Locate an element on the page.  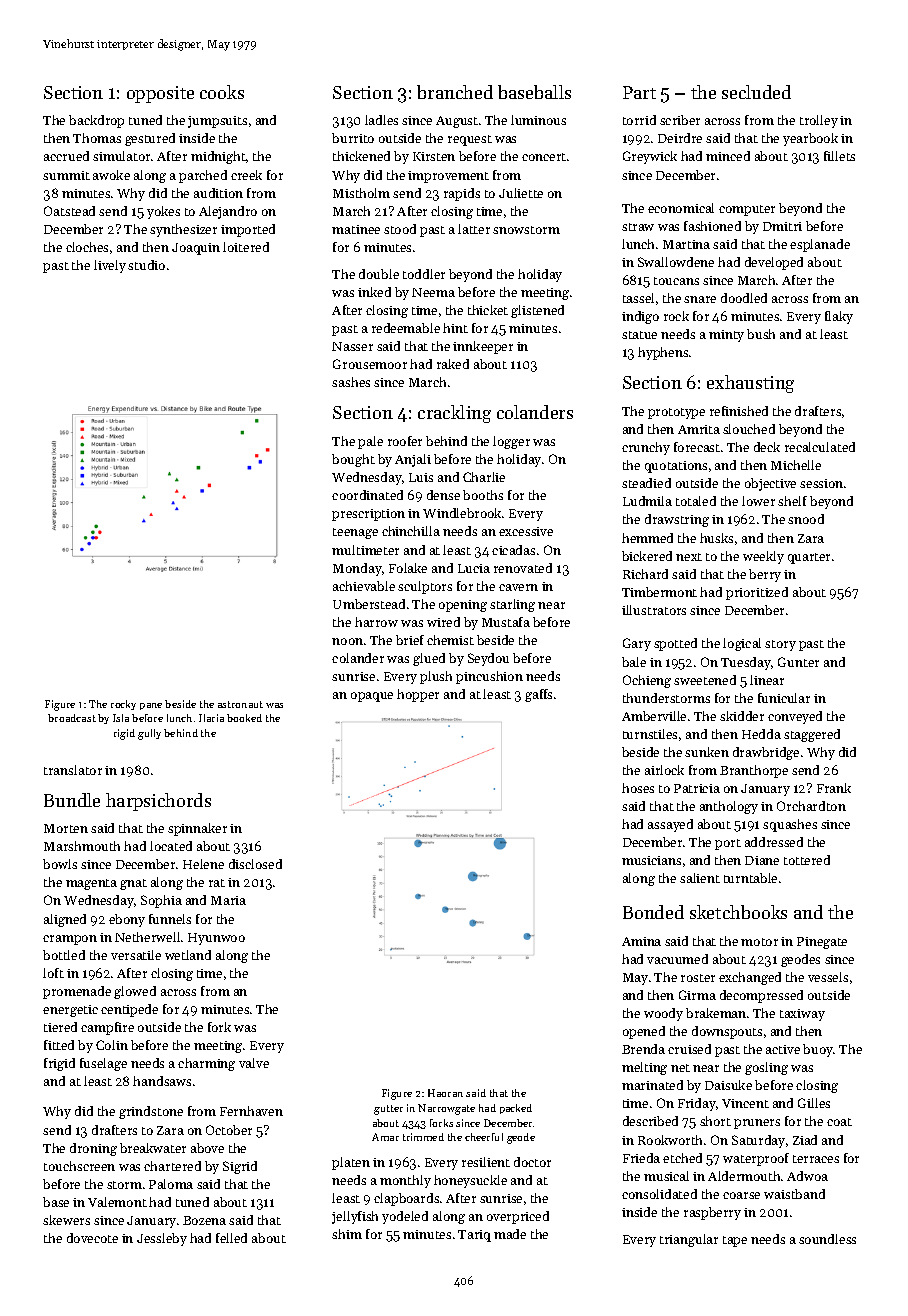
flaky is located at coordinates (839, 317).
